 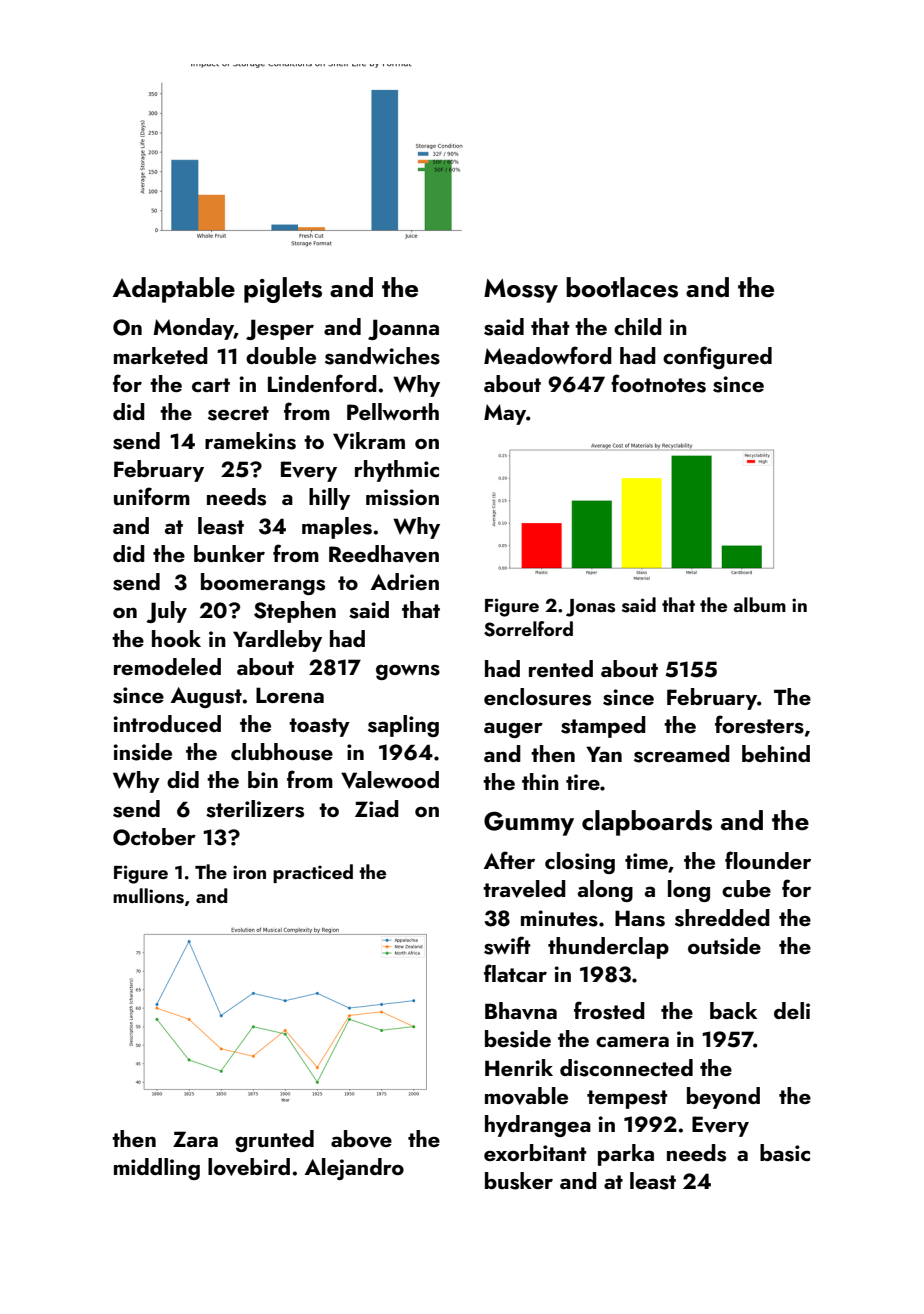 What do you see at coordinates (229, 553) in the document?
I see `bunker` at bounding box center [229, 553].
